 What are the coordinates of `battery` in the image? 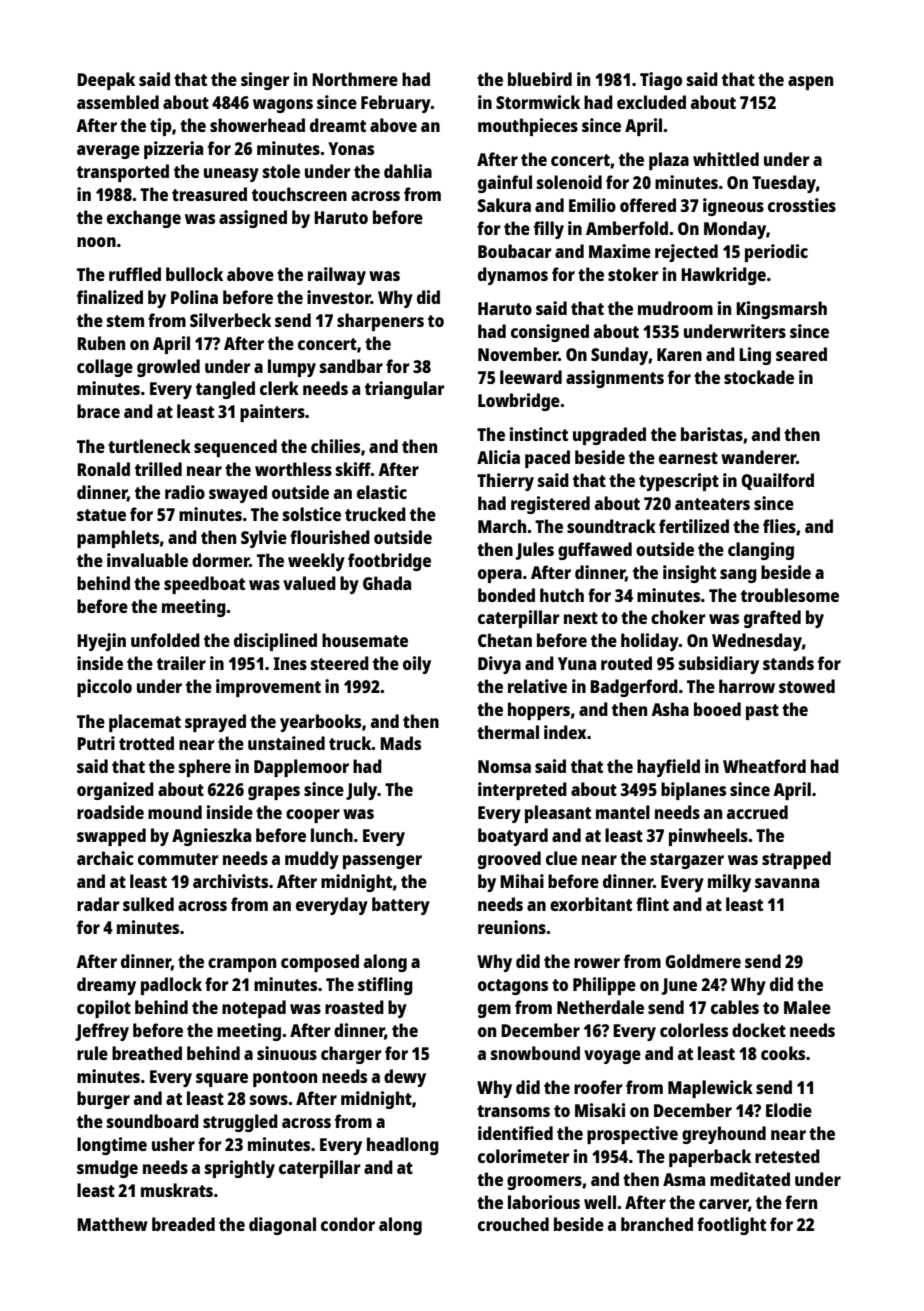 It's located at (401, 906).
